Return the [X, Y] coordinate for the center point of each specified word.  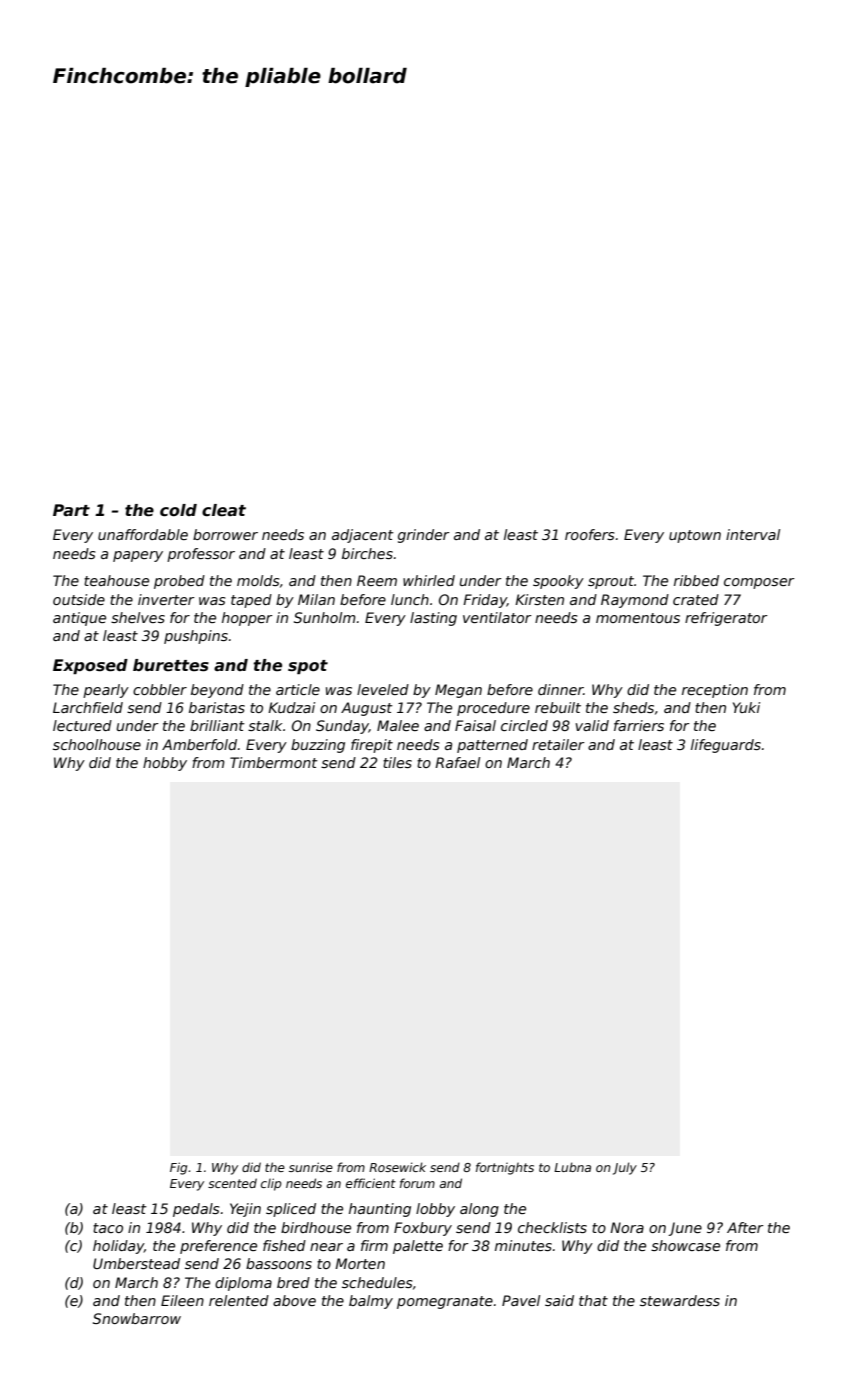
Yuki [746, 707]
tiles [397, 762]
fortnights [505, 1168]
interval [753, 534]
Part [71, 510]
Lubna [572, 1167]
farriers [639, 725]
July [625, 1168]
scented [232, 1183]
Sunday [342, 727]
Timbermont [274, 762]
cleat [224, 510]
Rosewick [397, 1167]
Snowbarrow [137, 1318]
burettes [171, 665]
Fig [178, 1168]
